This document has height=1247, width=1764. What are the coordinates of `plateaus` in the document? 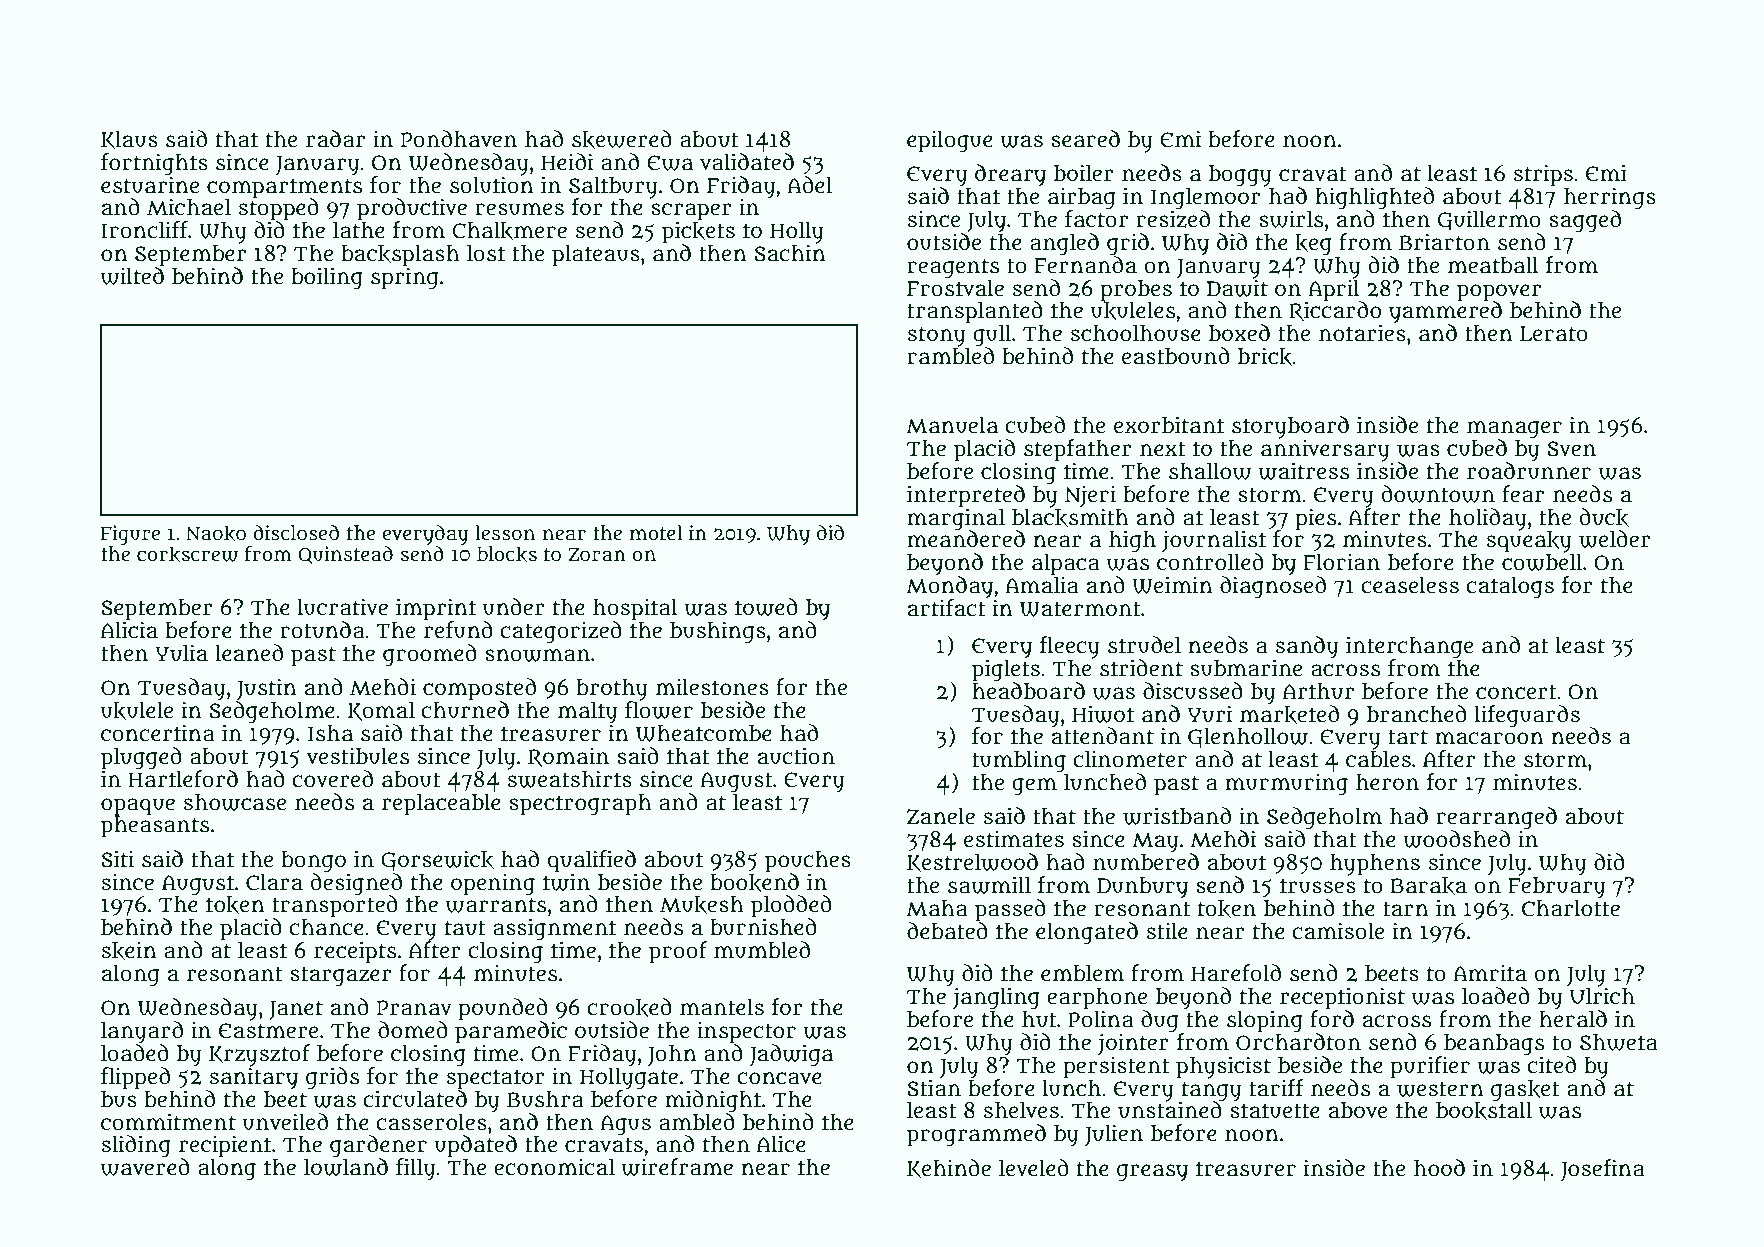 It's located at (596, 255).
